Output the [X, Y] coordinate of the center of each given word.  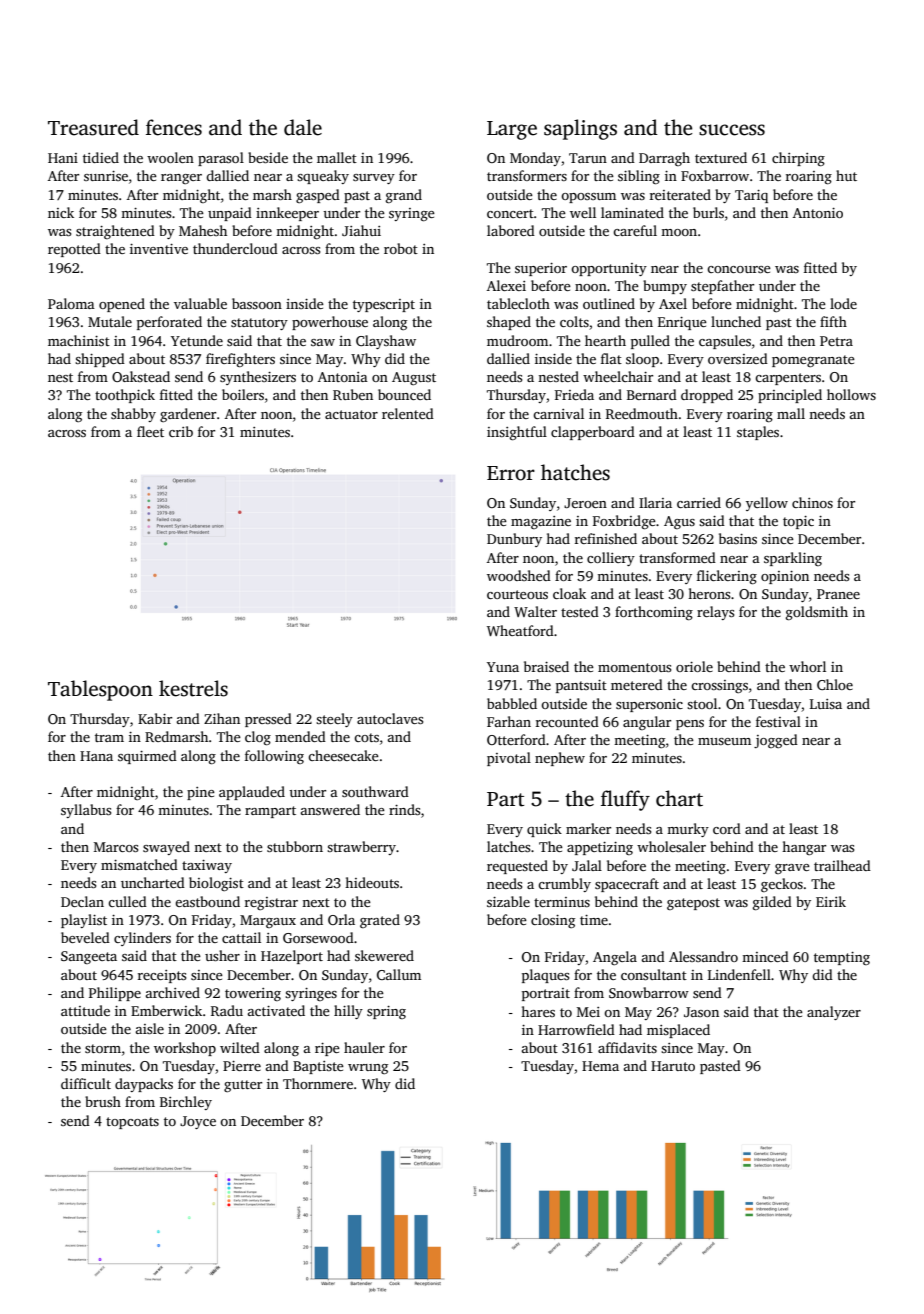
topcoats [132, 1123]
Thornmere [318, 1083]
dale [303, 127]
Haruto [673, 1066]
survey [374, 179]
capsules [725, 342]
